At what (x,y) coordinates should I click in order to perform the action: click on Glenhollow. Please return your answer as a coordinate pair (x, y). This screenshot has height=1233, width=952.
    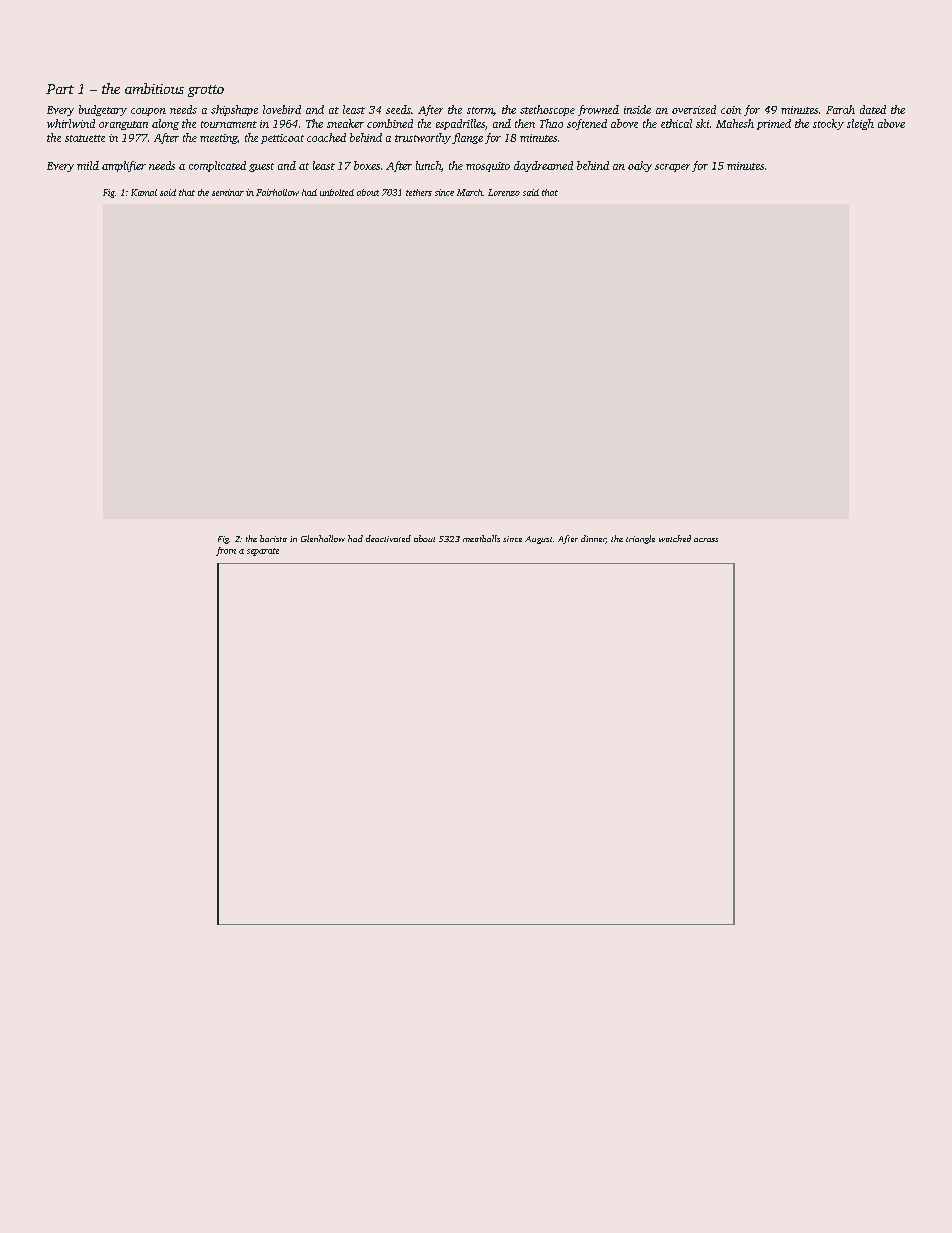
    Looking at the image, I should click on (323, 538).
